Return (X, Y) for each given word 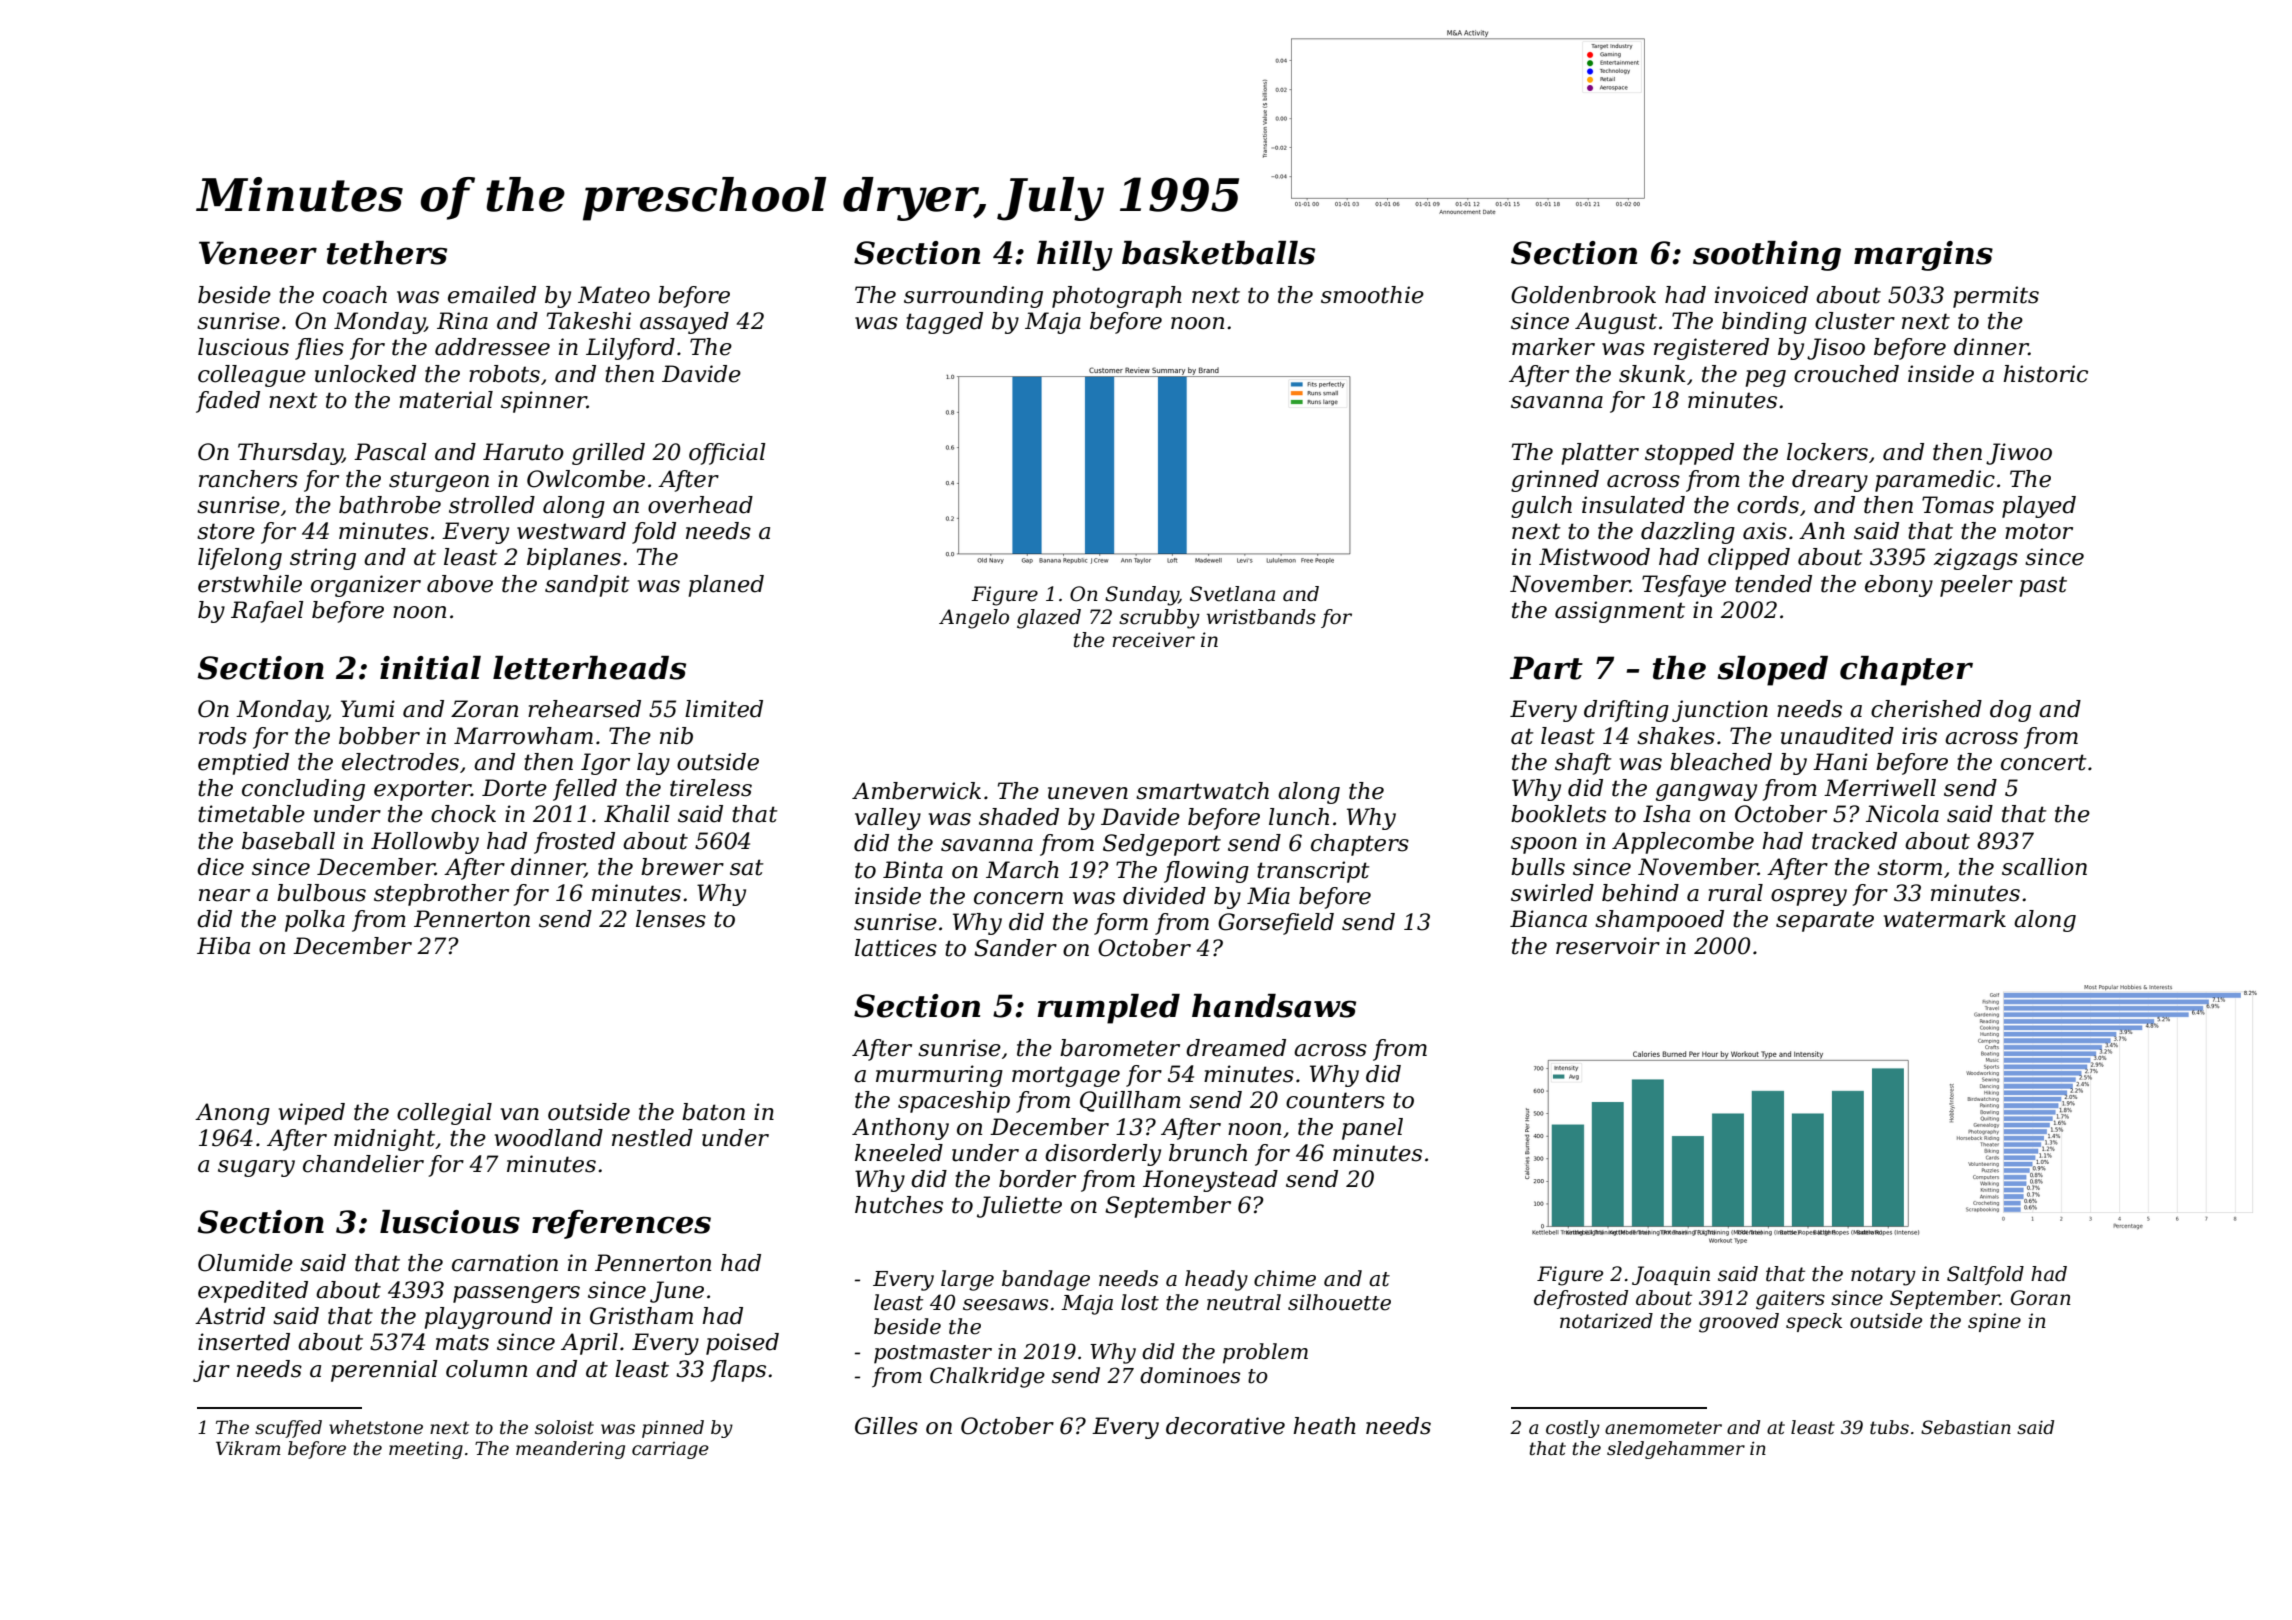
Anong (232, 1114)
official (727, 454)
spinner (544, 402)
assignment (1620, 612)
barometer (1120, 1048)
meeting (426, 1450)
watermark (1945, 919)
